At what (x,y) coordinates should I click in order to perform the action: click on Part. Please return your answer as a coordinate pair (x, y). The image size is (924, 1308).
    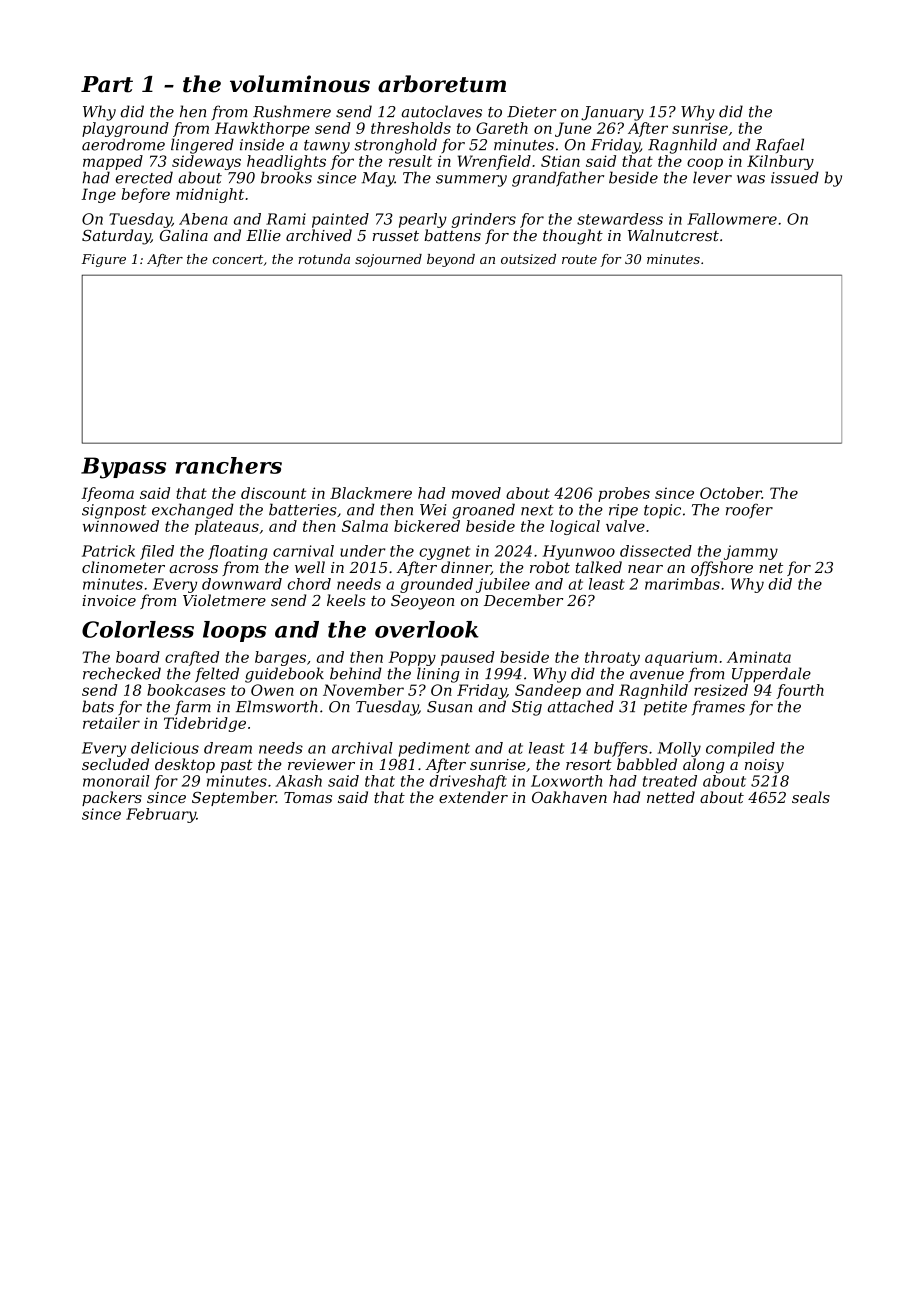
    Looking at the image, I should click on (107, 84).
